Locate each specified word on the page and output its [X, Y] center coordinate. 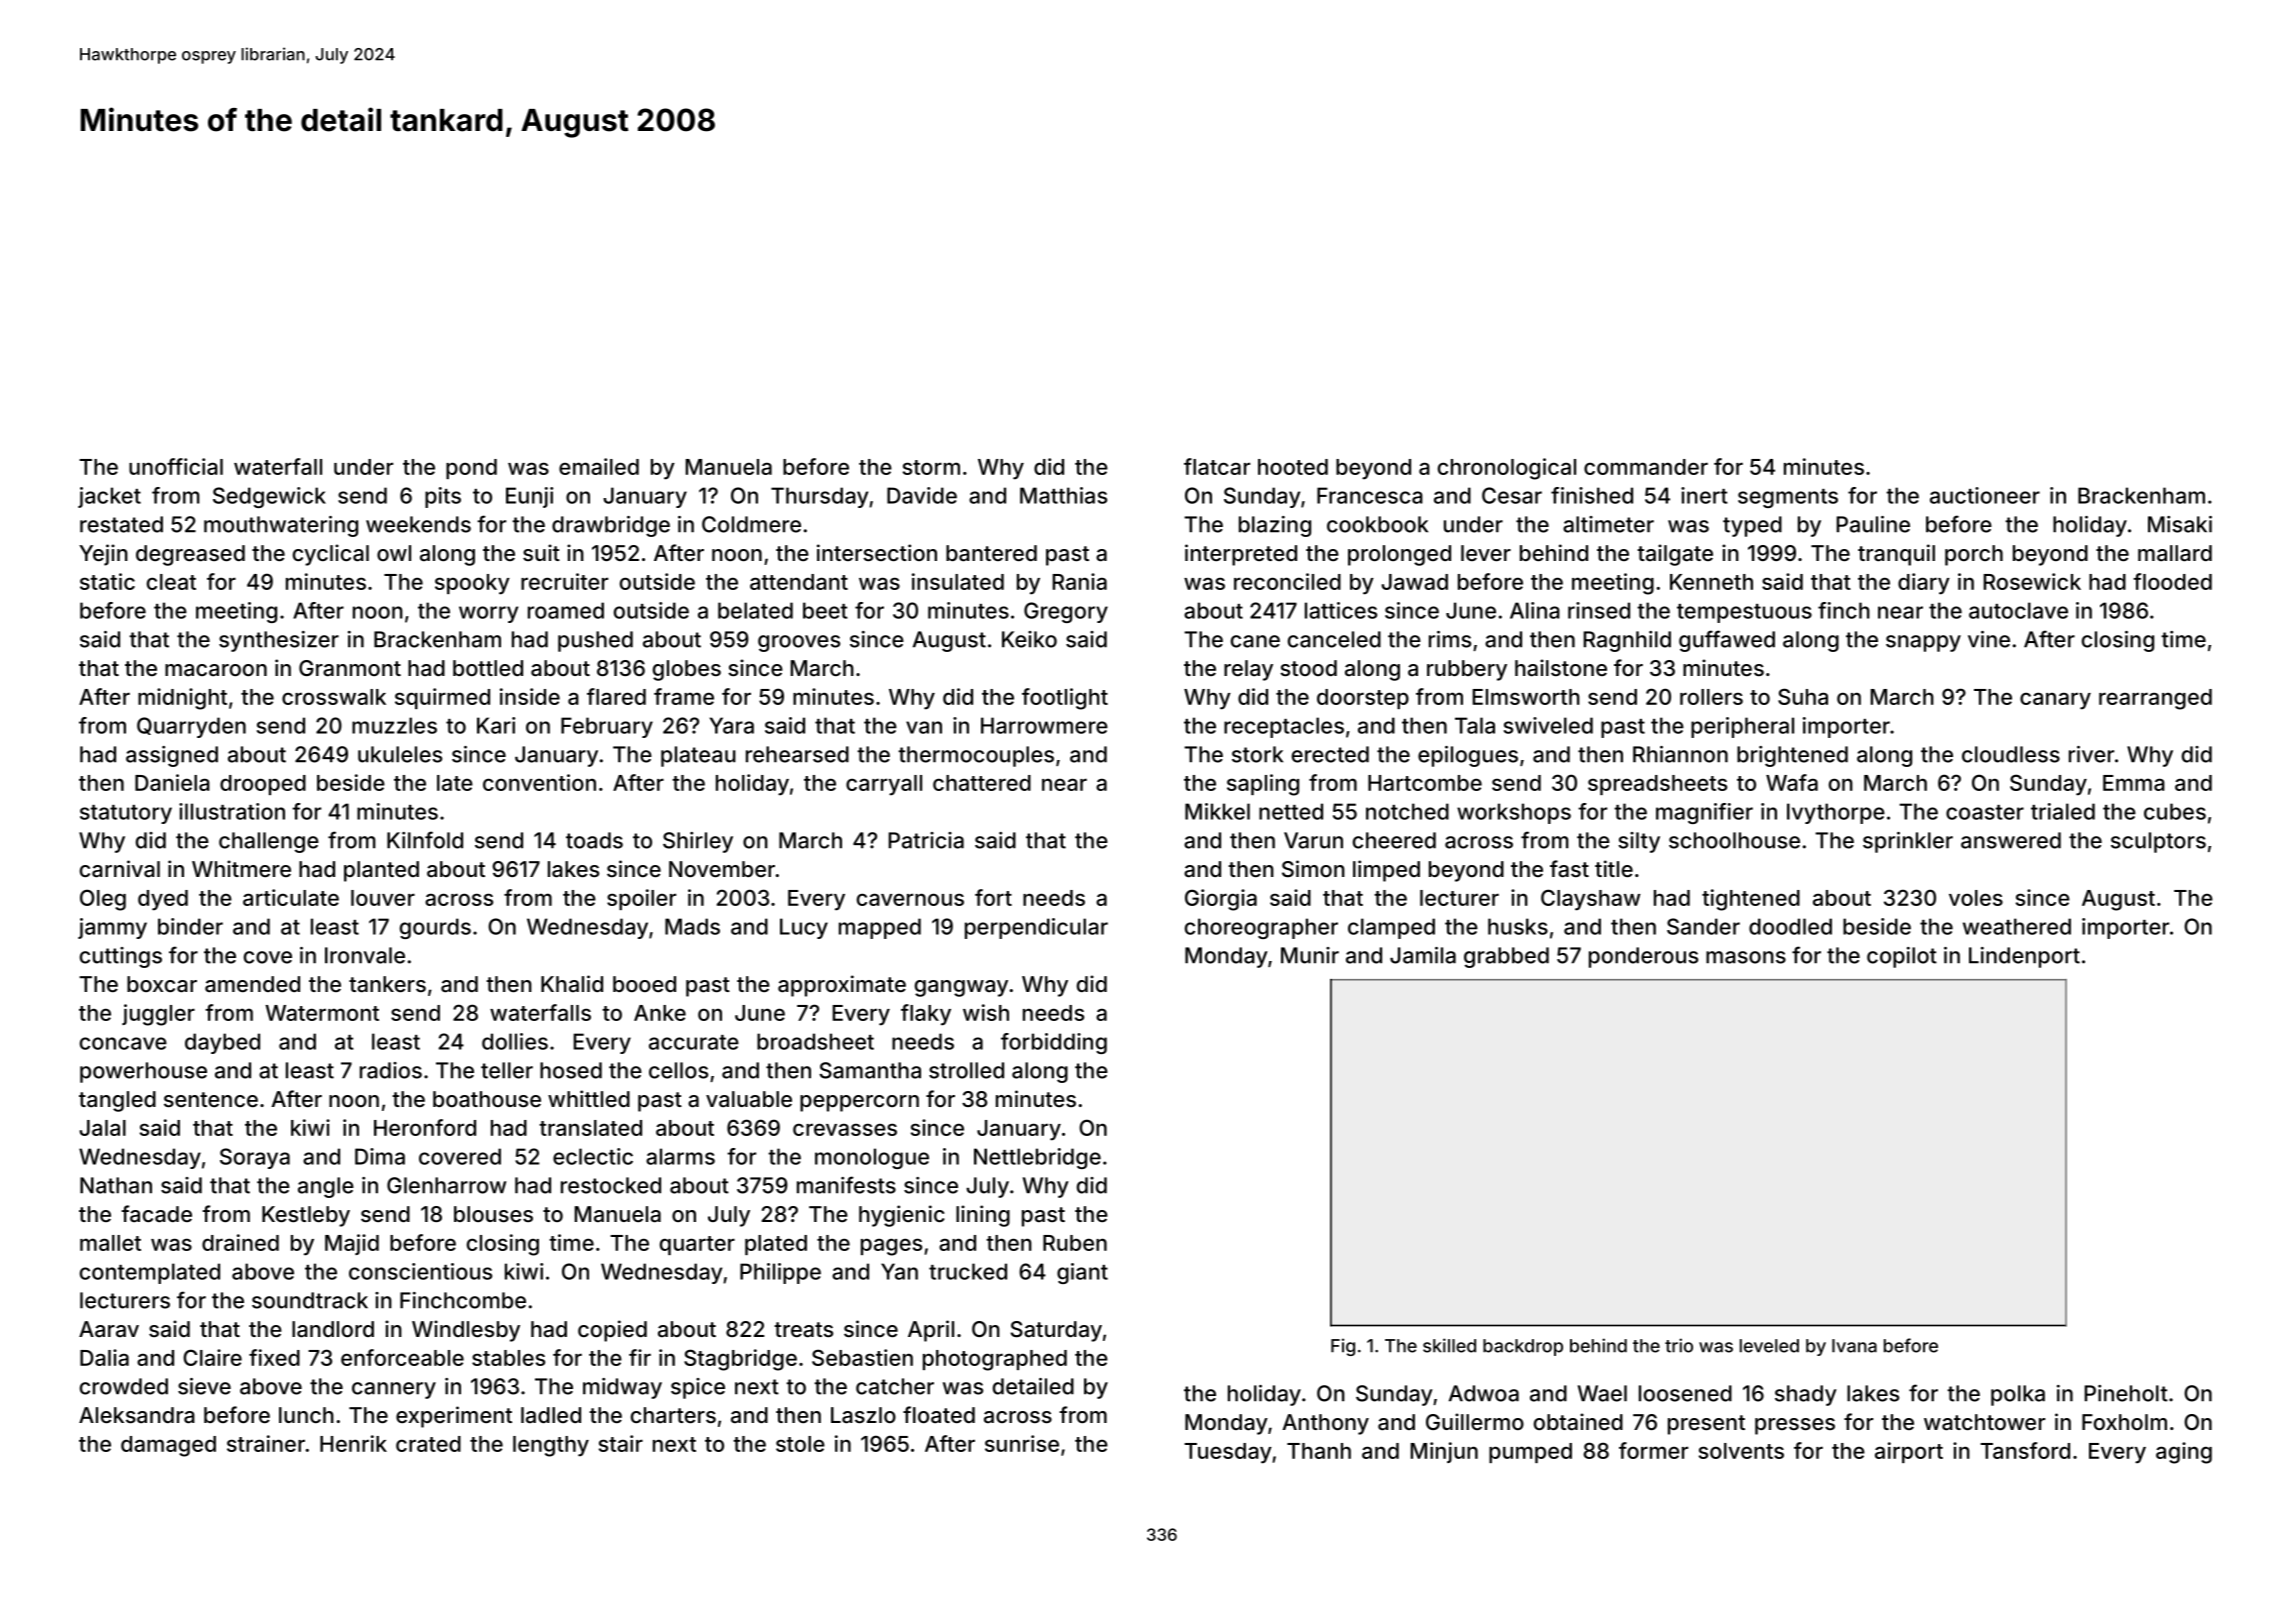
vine [1989, 639]
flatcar [1217, 466]
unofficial [176, 466]
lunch [306, 1415]
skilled [1449, 1345]
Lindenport [2024, 957]
